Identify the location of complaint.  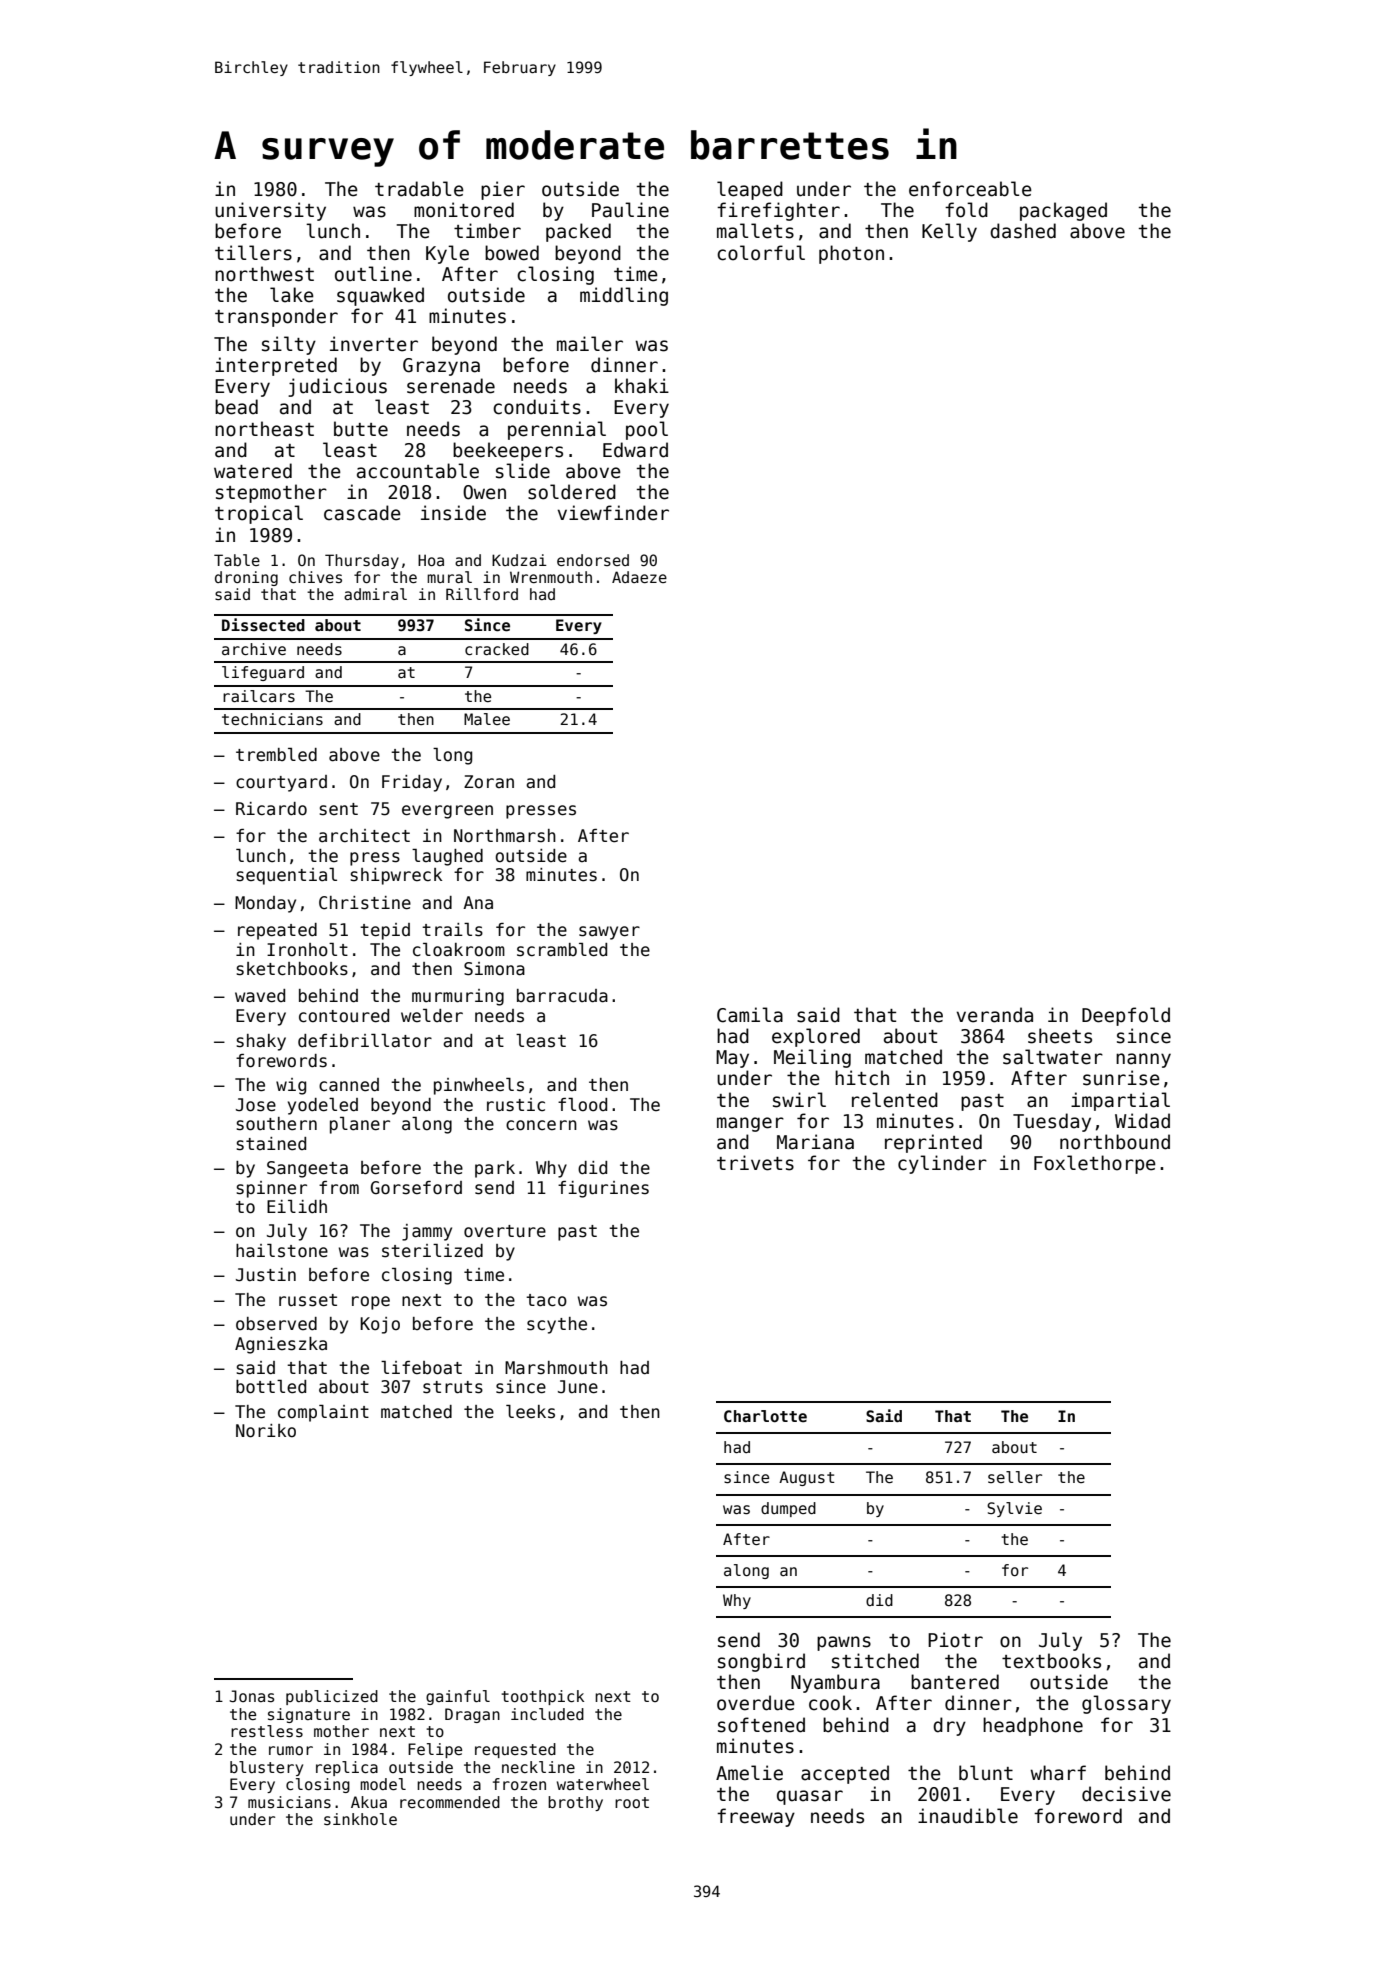
(323, 1413).
